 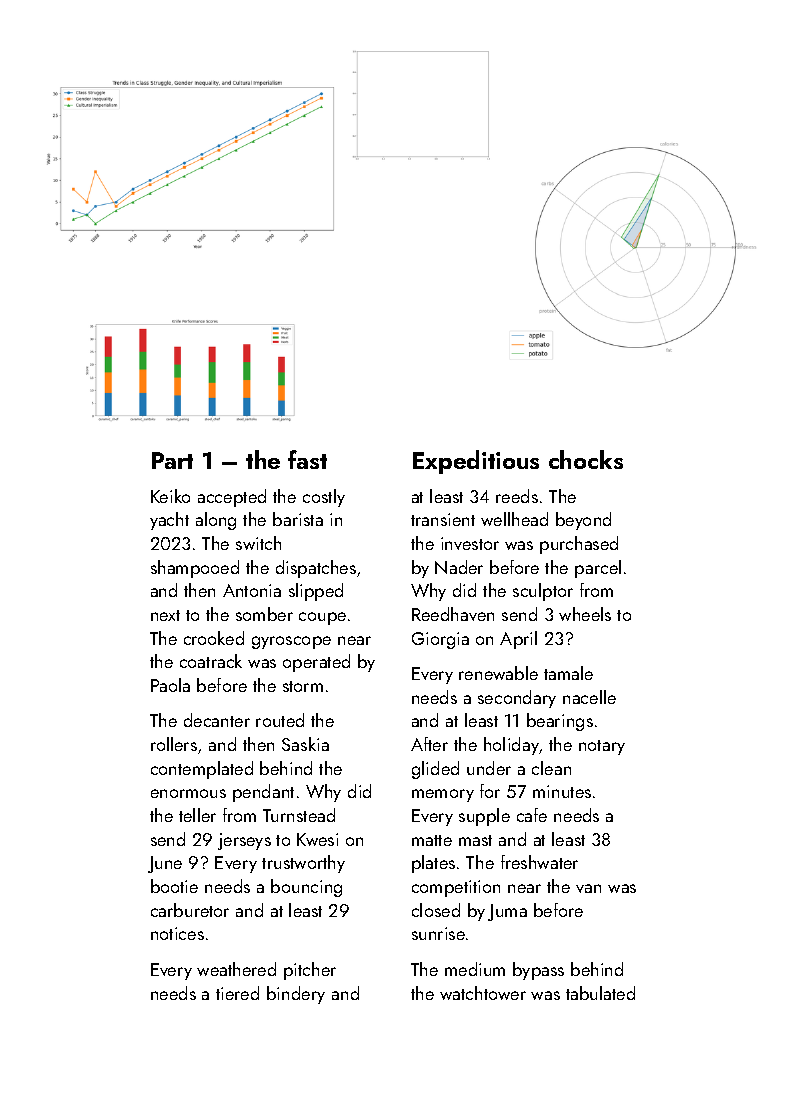 What do you see at coordinates (172, 460) in the page?
I see `Part` at bounding box center [172, 460].
